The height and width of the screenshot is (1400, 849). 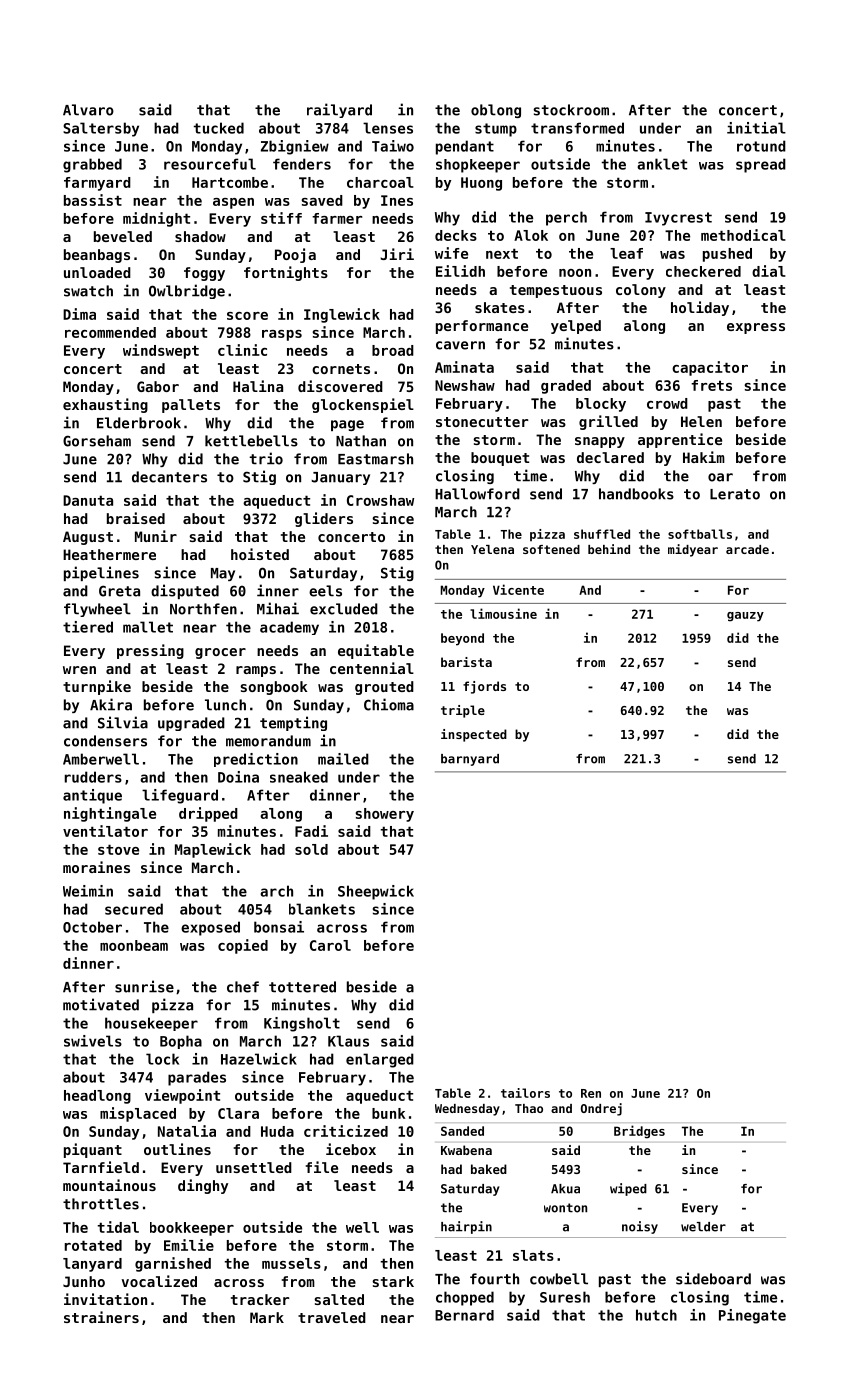 I want to click on lifeguard, so click(x=180, y=796).
